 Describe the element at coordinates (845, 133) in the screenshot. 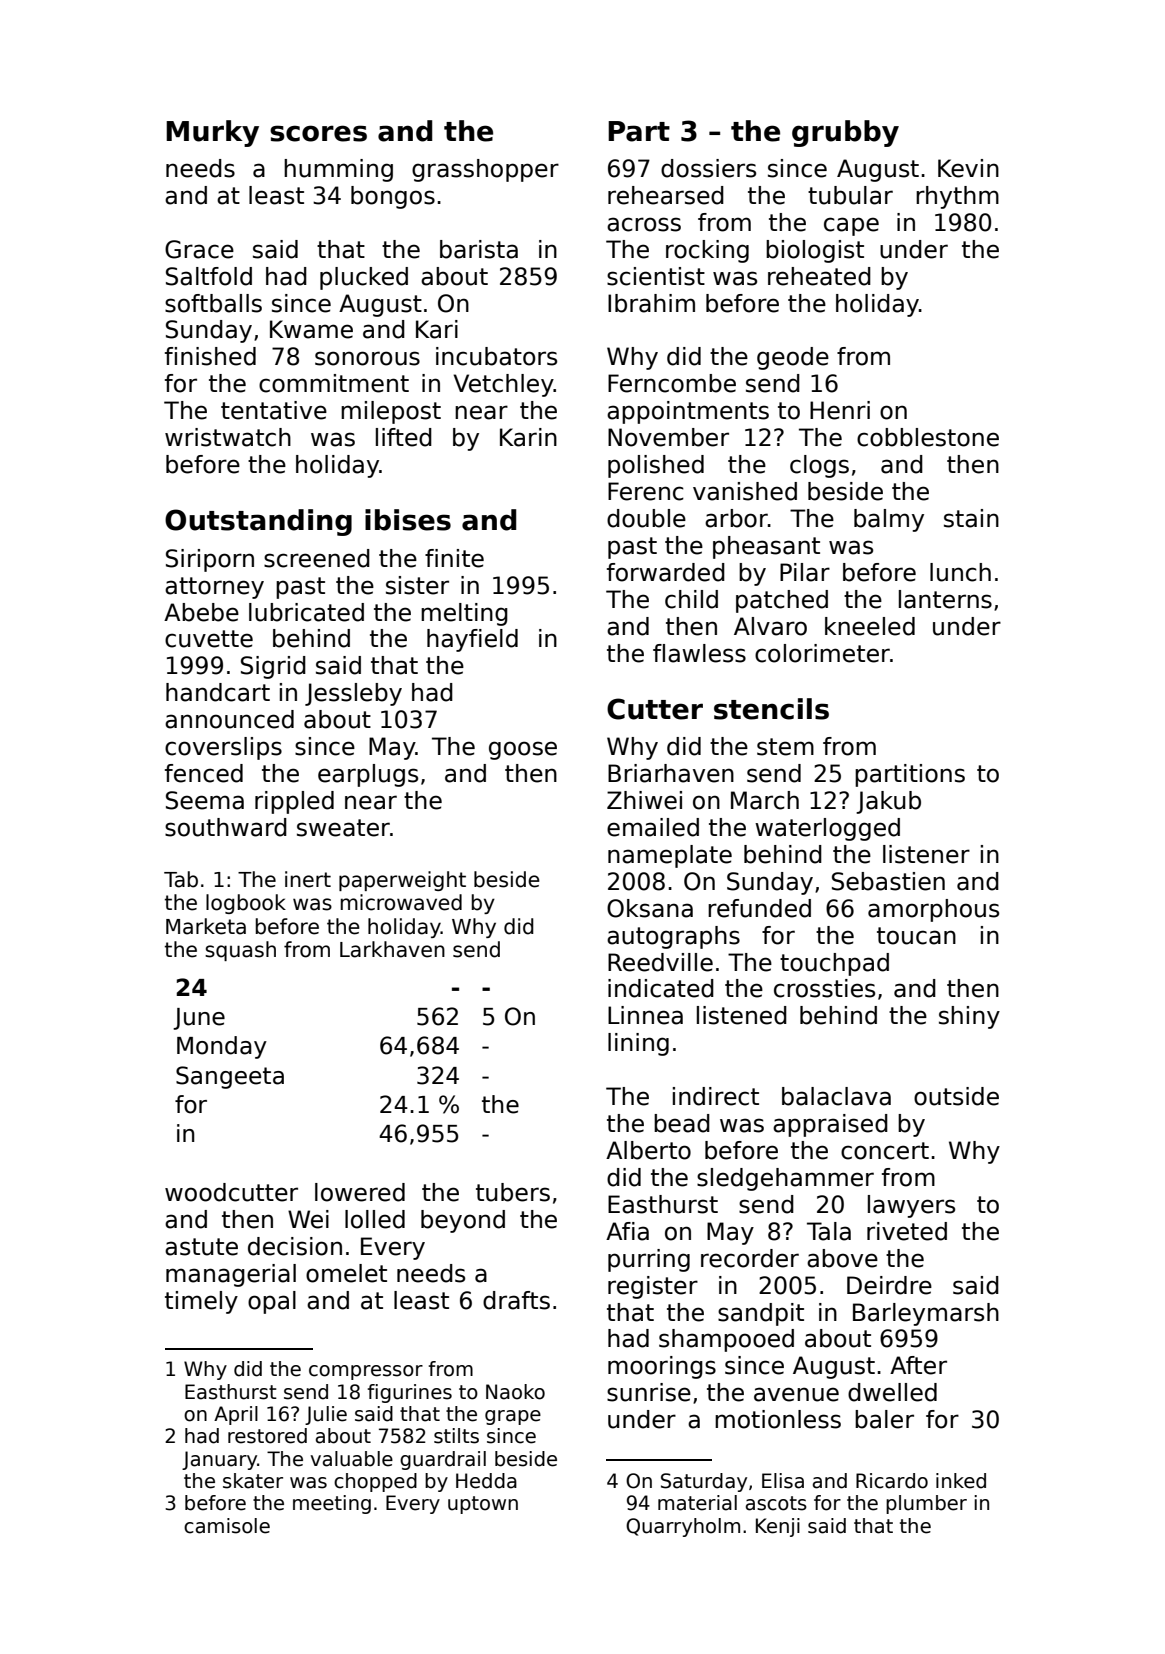

I see `grubby` at that location.
